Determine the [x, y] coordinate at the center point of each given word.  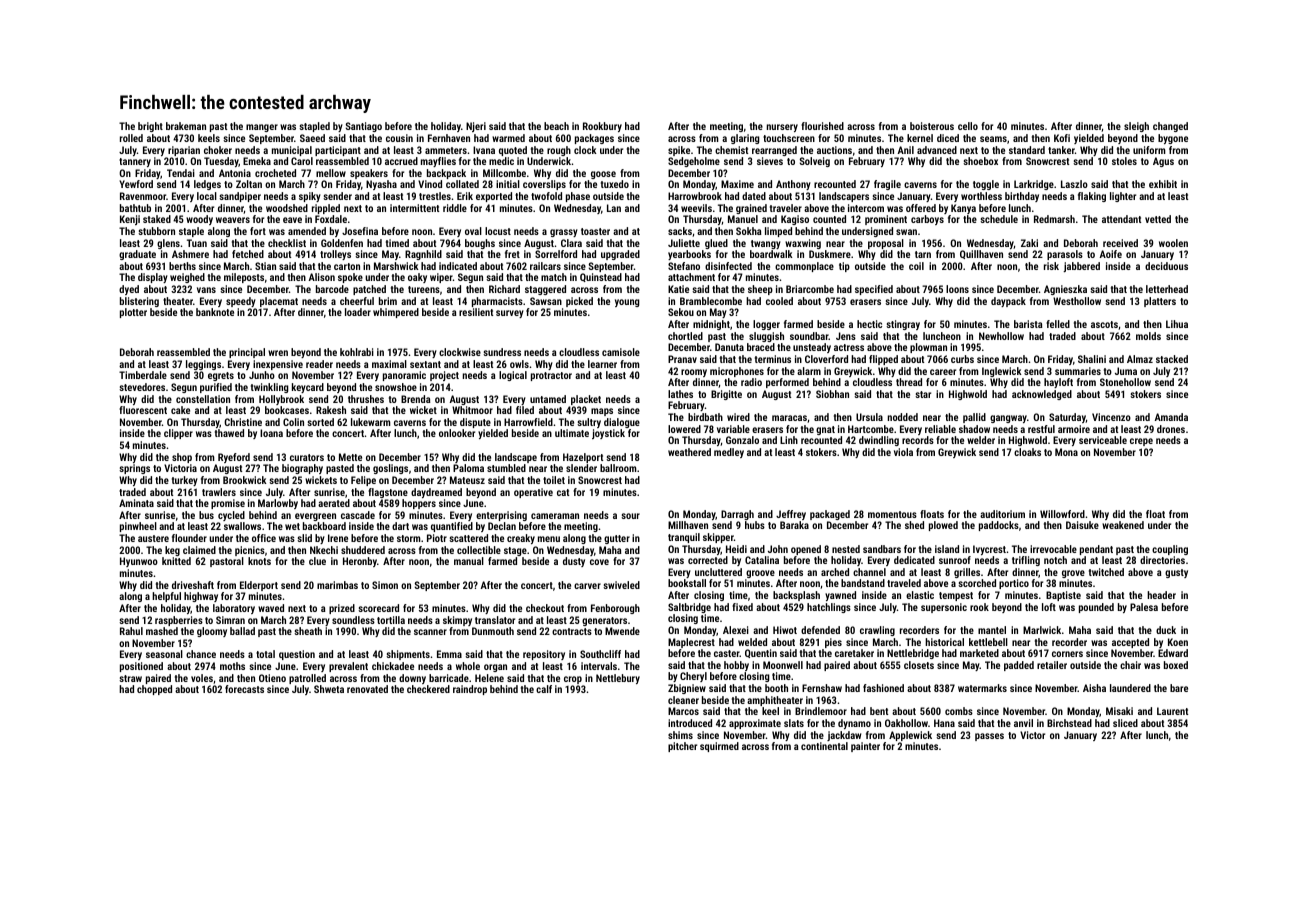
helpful [166, 597]
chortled [685, 336]
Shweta [329, 689]
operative [533, 493]
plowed [943, 526]
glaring [745, 139]
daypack [1008, 302]
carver [587, 586]
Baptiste [1063, 596]
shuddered [363, 550]
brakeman [186, 126]
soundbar [809, 336]
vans [206, 290]
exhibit [1163, 184]
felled [1058, 324]
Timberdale [143, 375]
